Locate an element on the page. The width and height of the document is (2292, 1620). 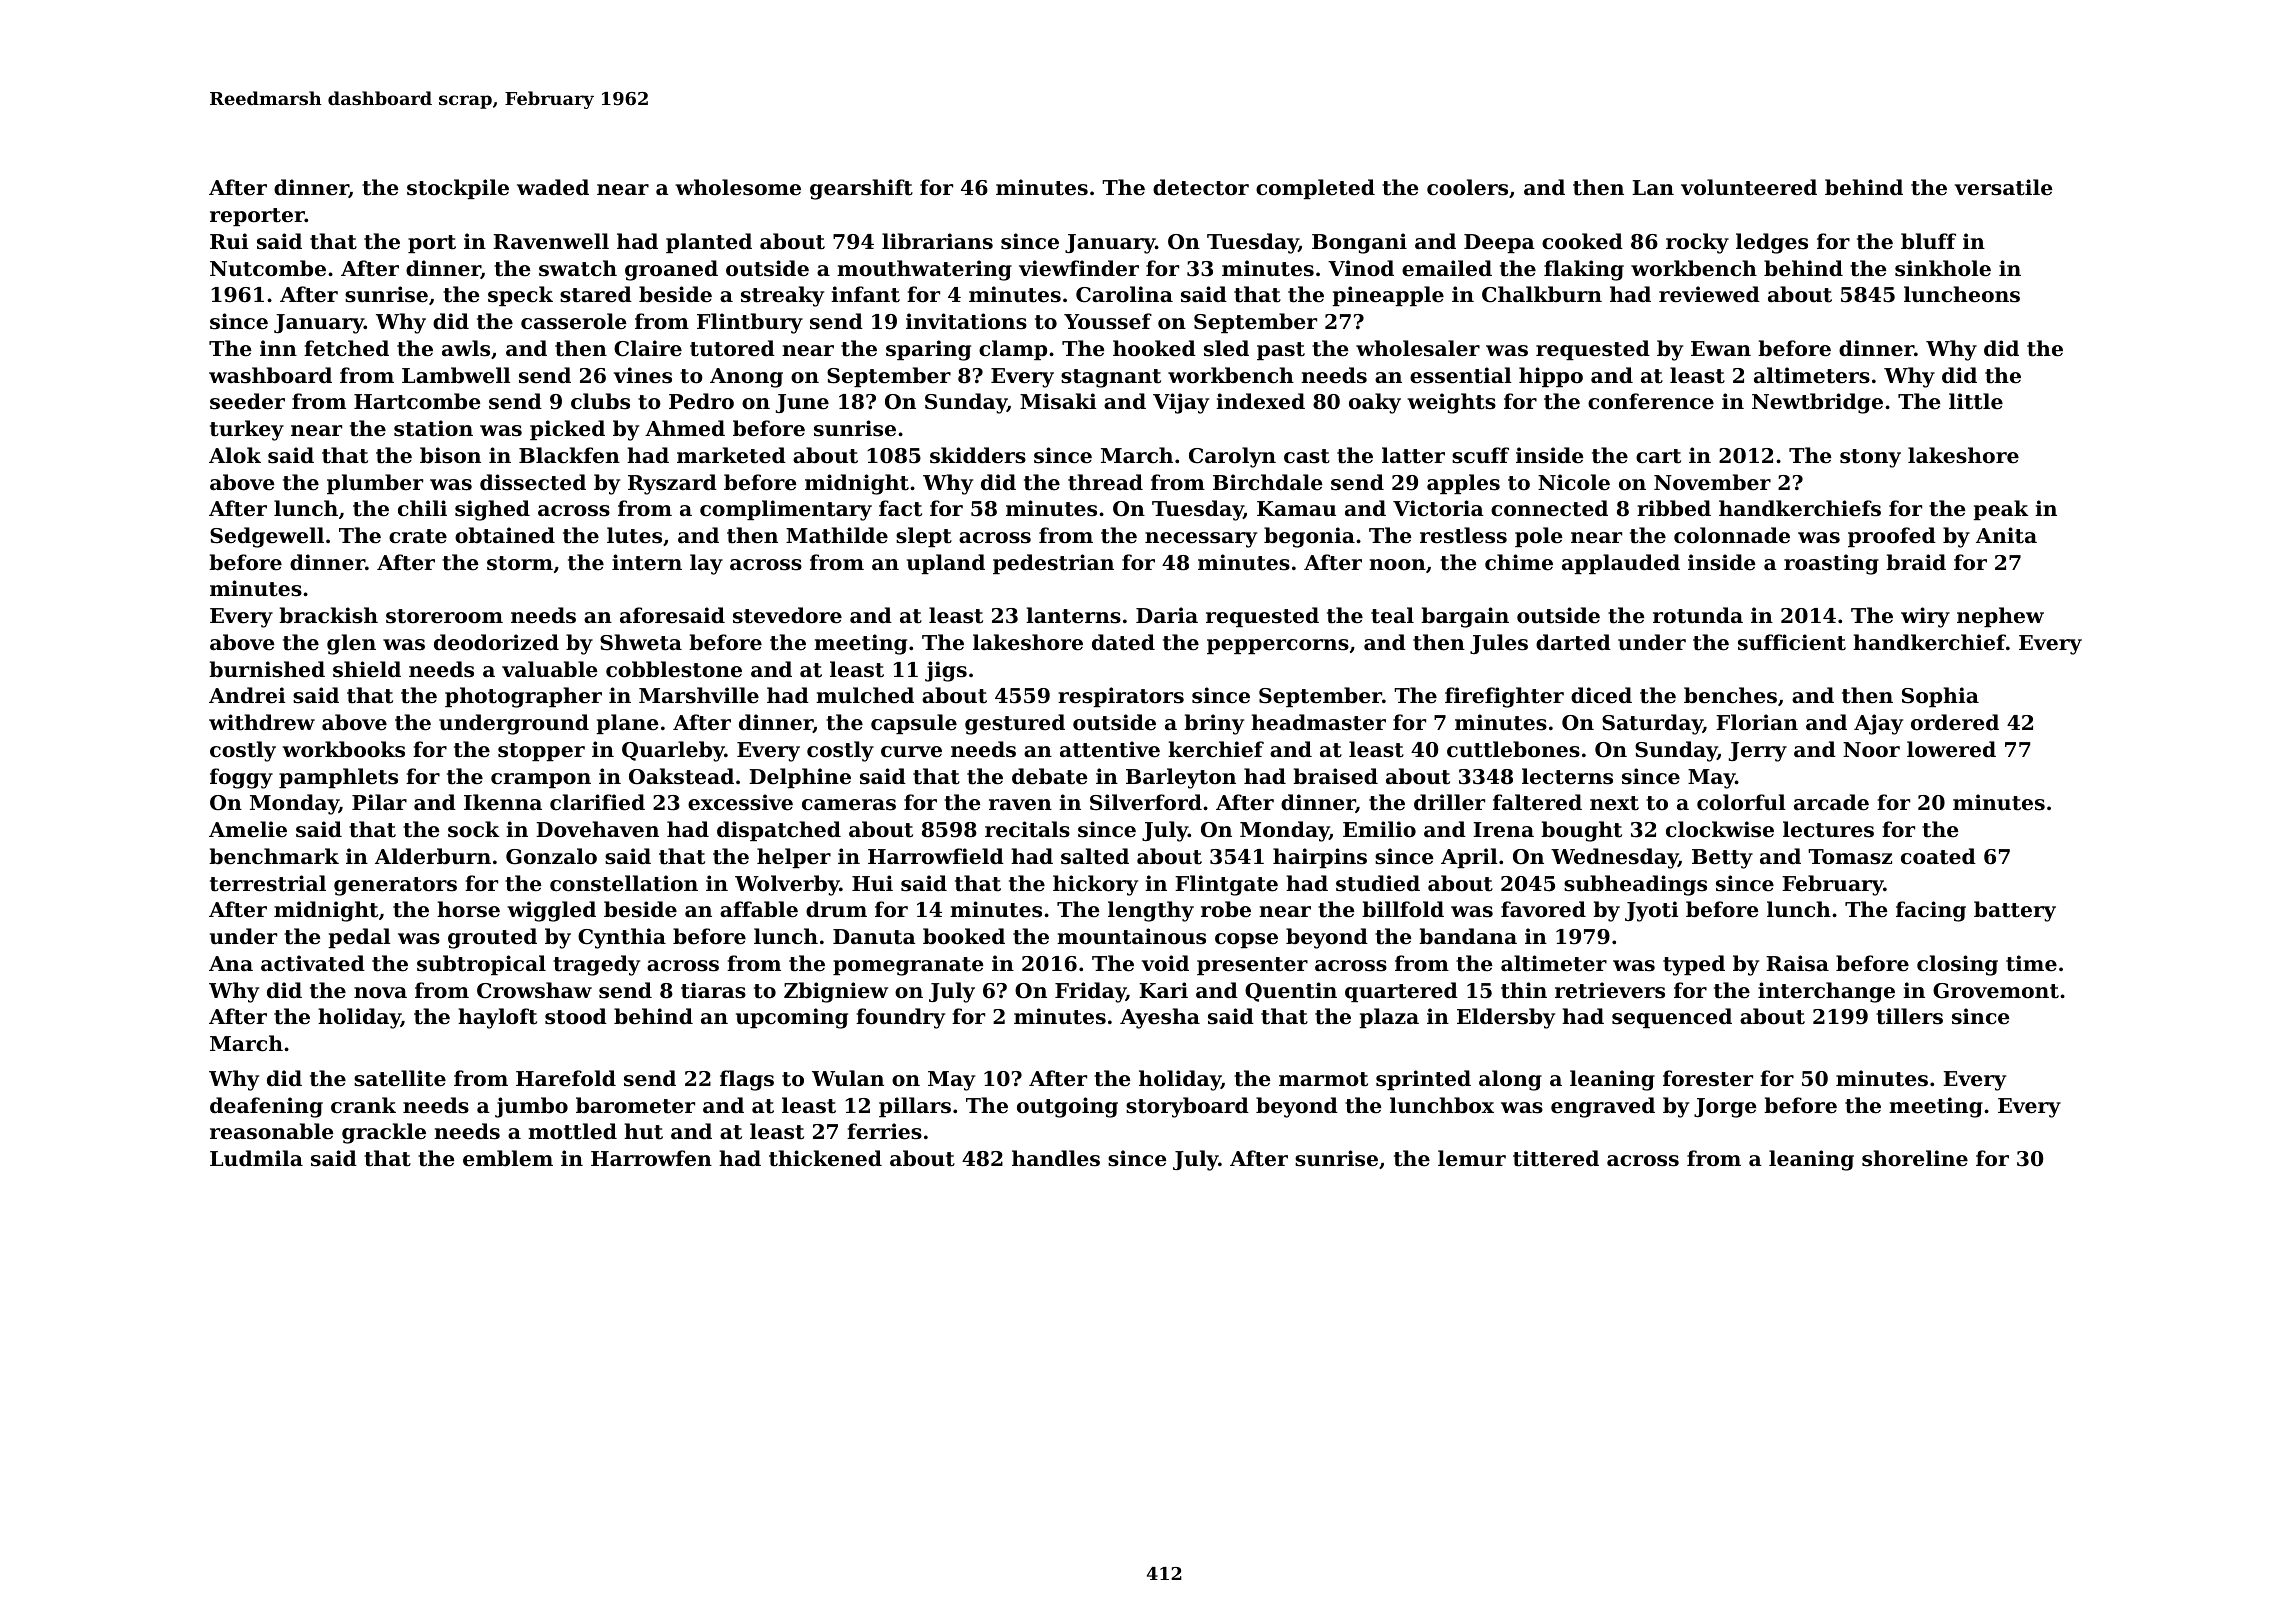
lecterns is located at coordinates (1567, 776).
